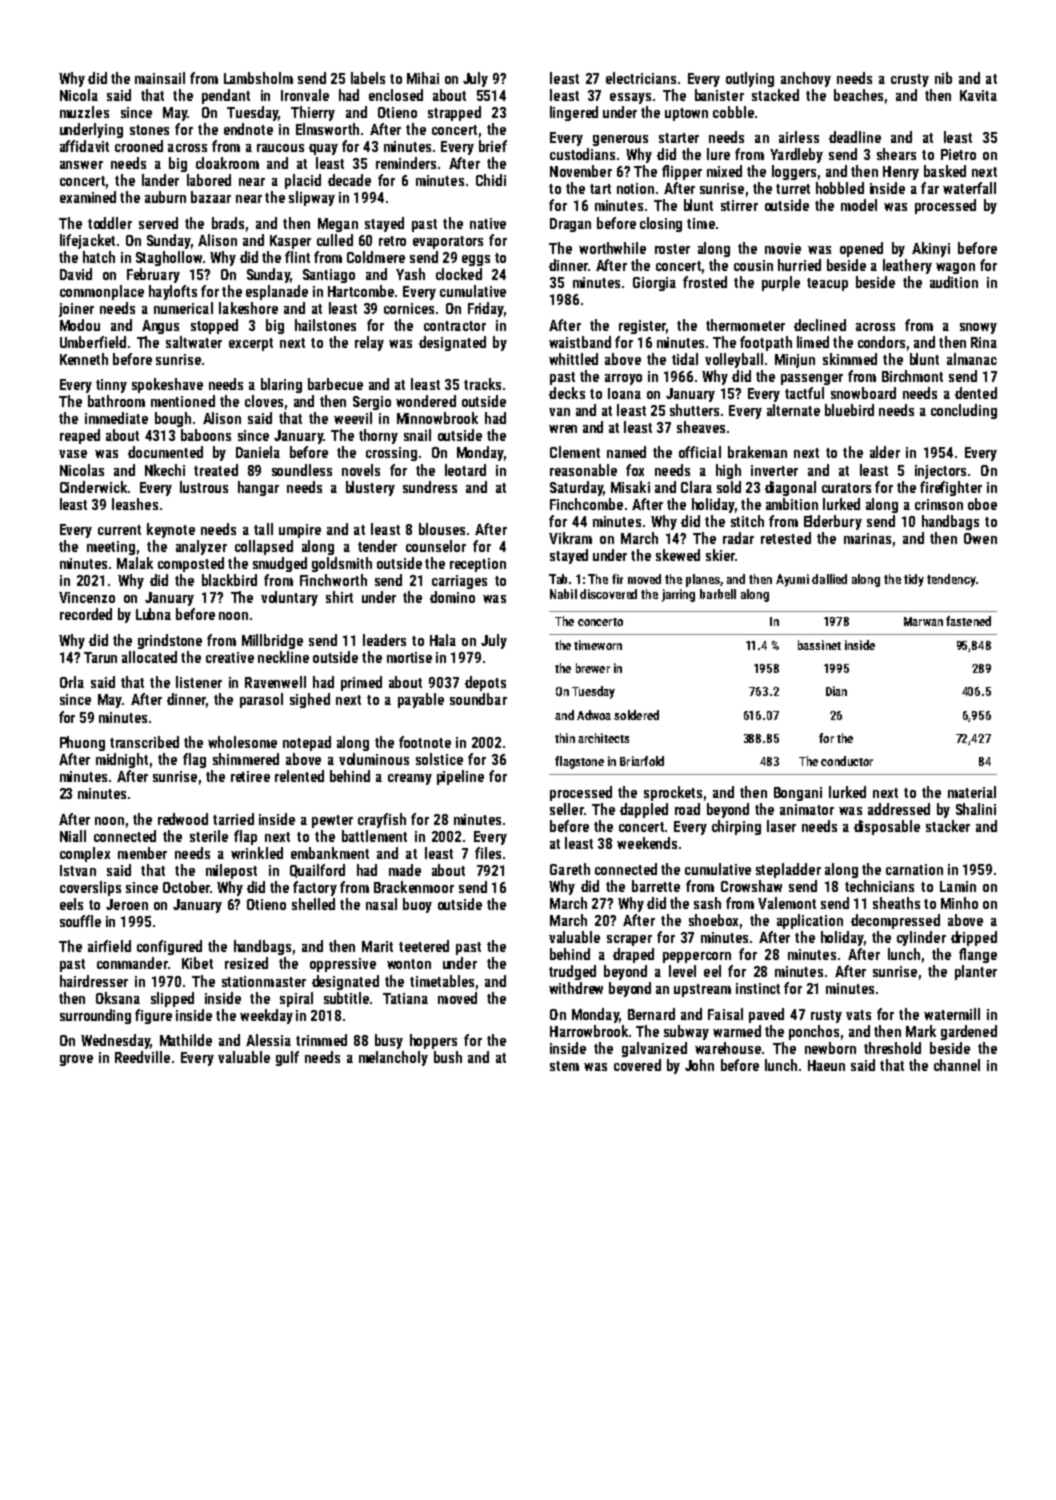  Describe the element at coordinates (95, 1016) in the screenshot. I see `surrounding` at that location.
